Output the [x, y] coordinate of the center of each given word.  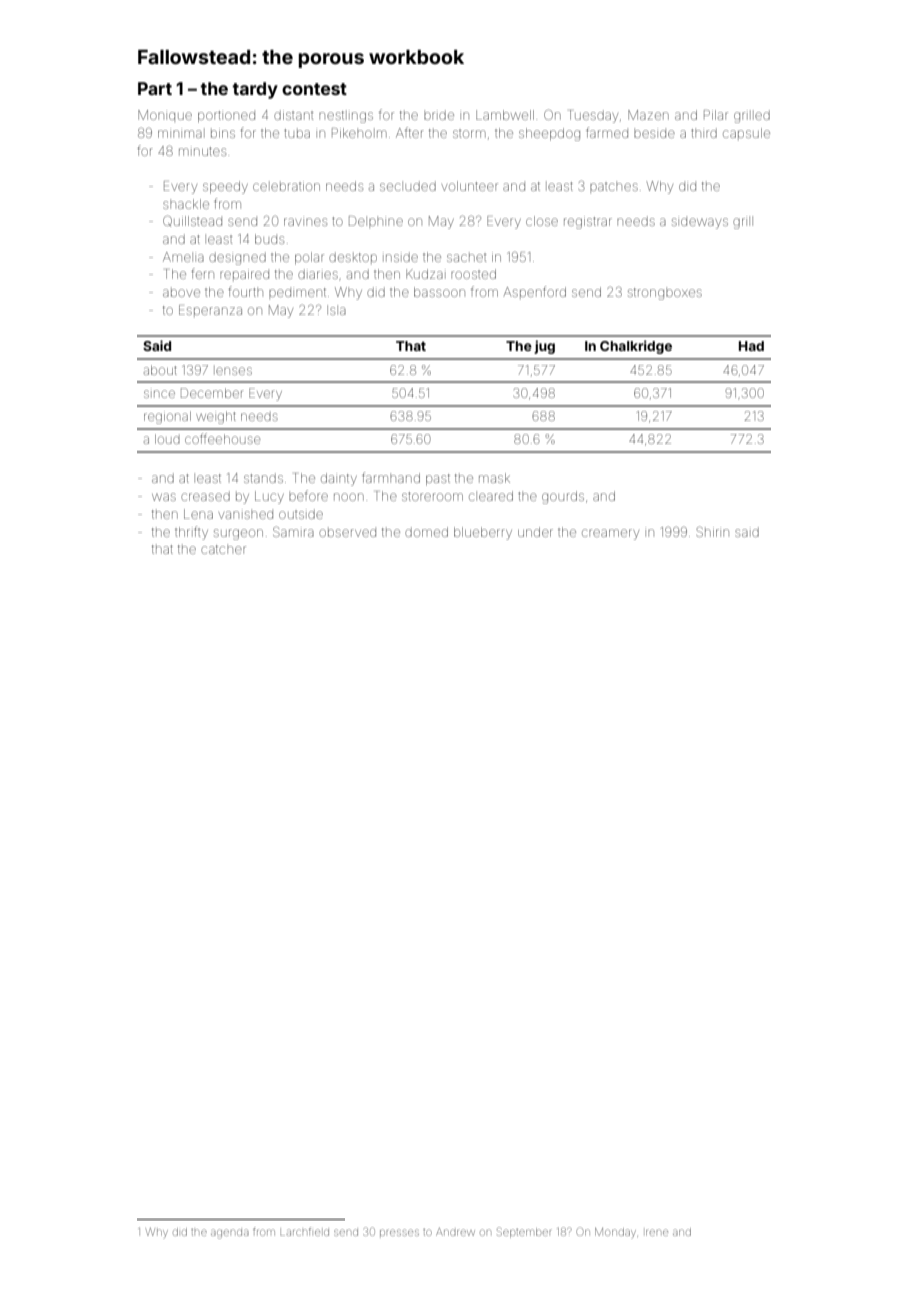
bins [223, 133]
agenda [230, 1234]
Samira [293, 531]
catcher [223, 549]
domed [426, 532]
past [438, 480]
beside [654, 134]
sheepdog [549, 134]
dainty [339, 479]
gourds [563, 497]
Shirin [712, 531]
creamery [610, 534]
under [535, 532]
